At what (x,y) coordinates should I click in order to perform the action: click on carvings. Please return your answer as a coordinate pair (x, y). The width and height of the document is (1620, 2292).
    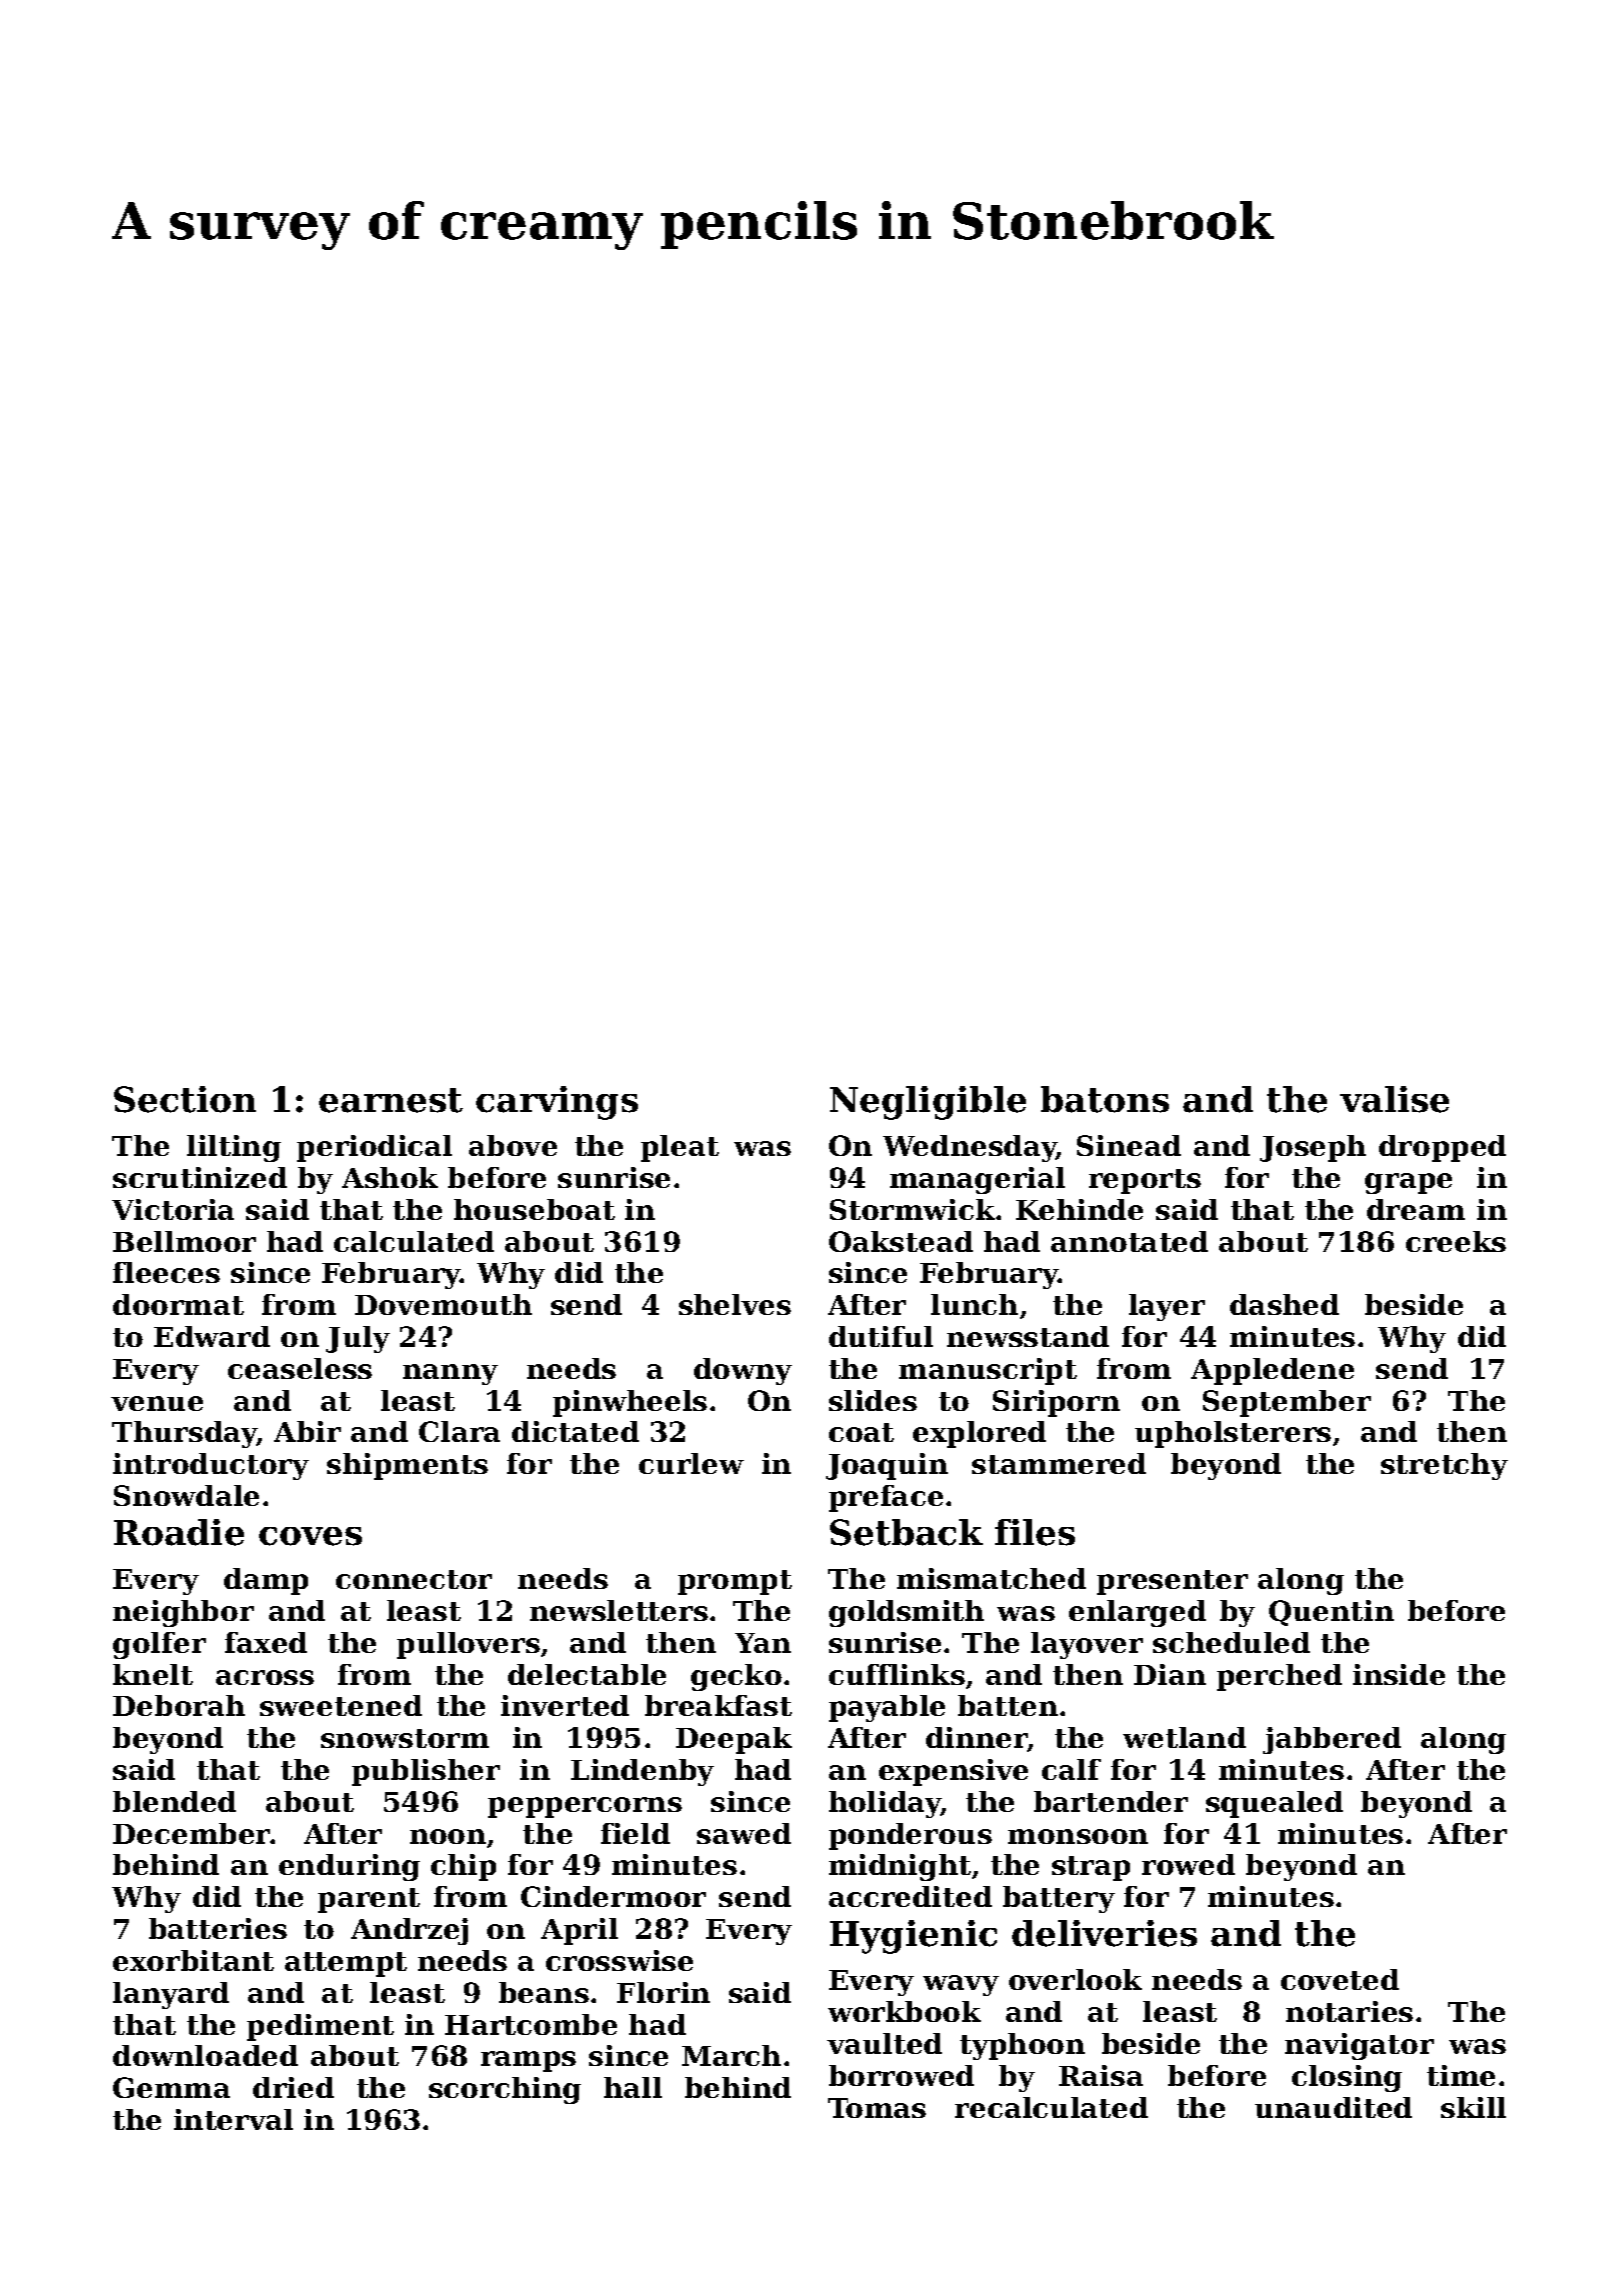
    Looking at the image, I should click on (557, 1103).
